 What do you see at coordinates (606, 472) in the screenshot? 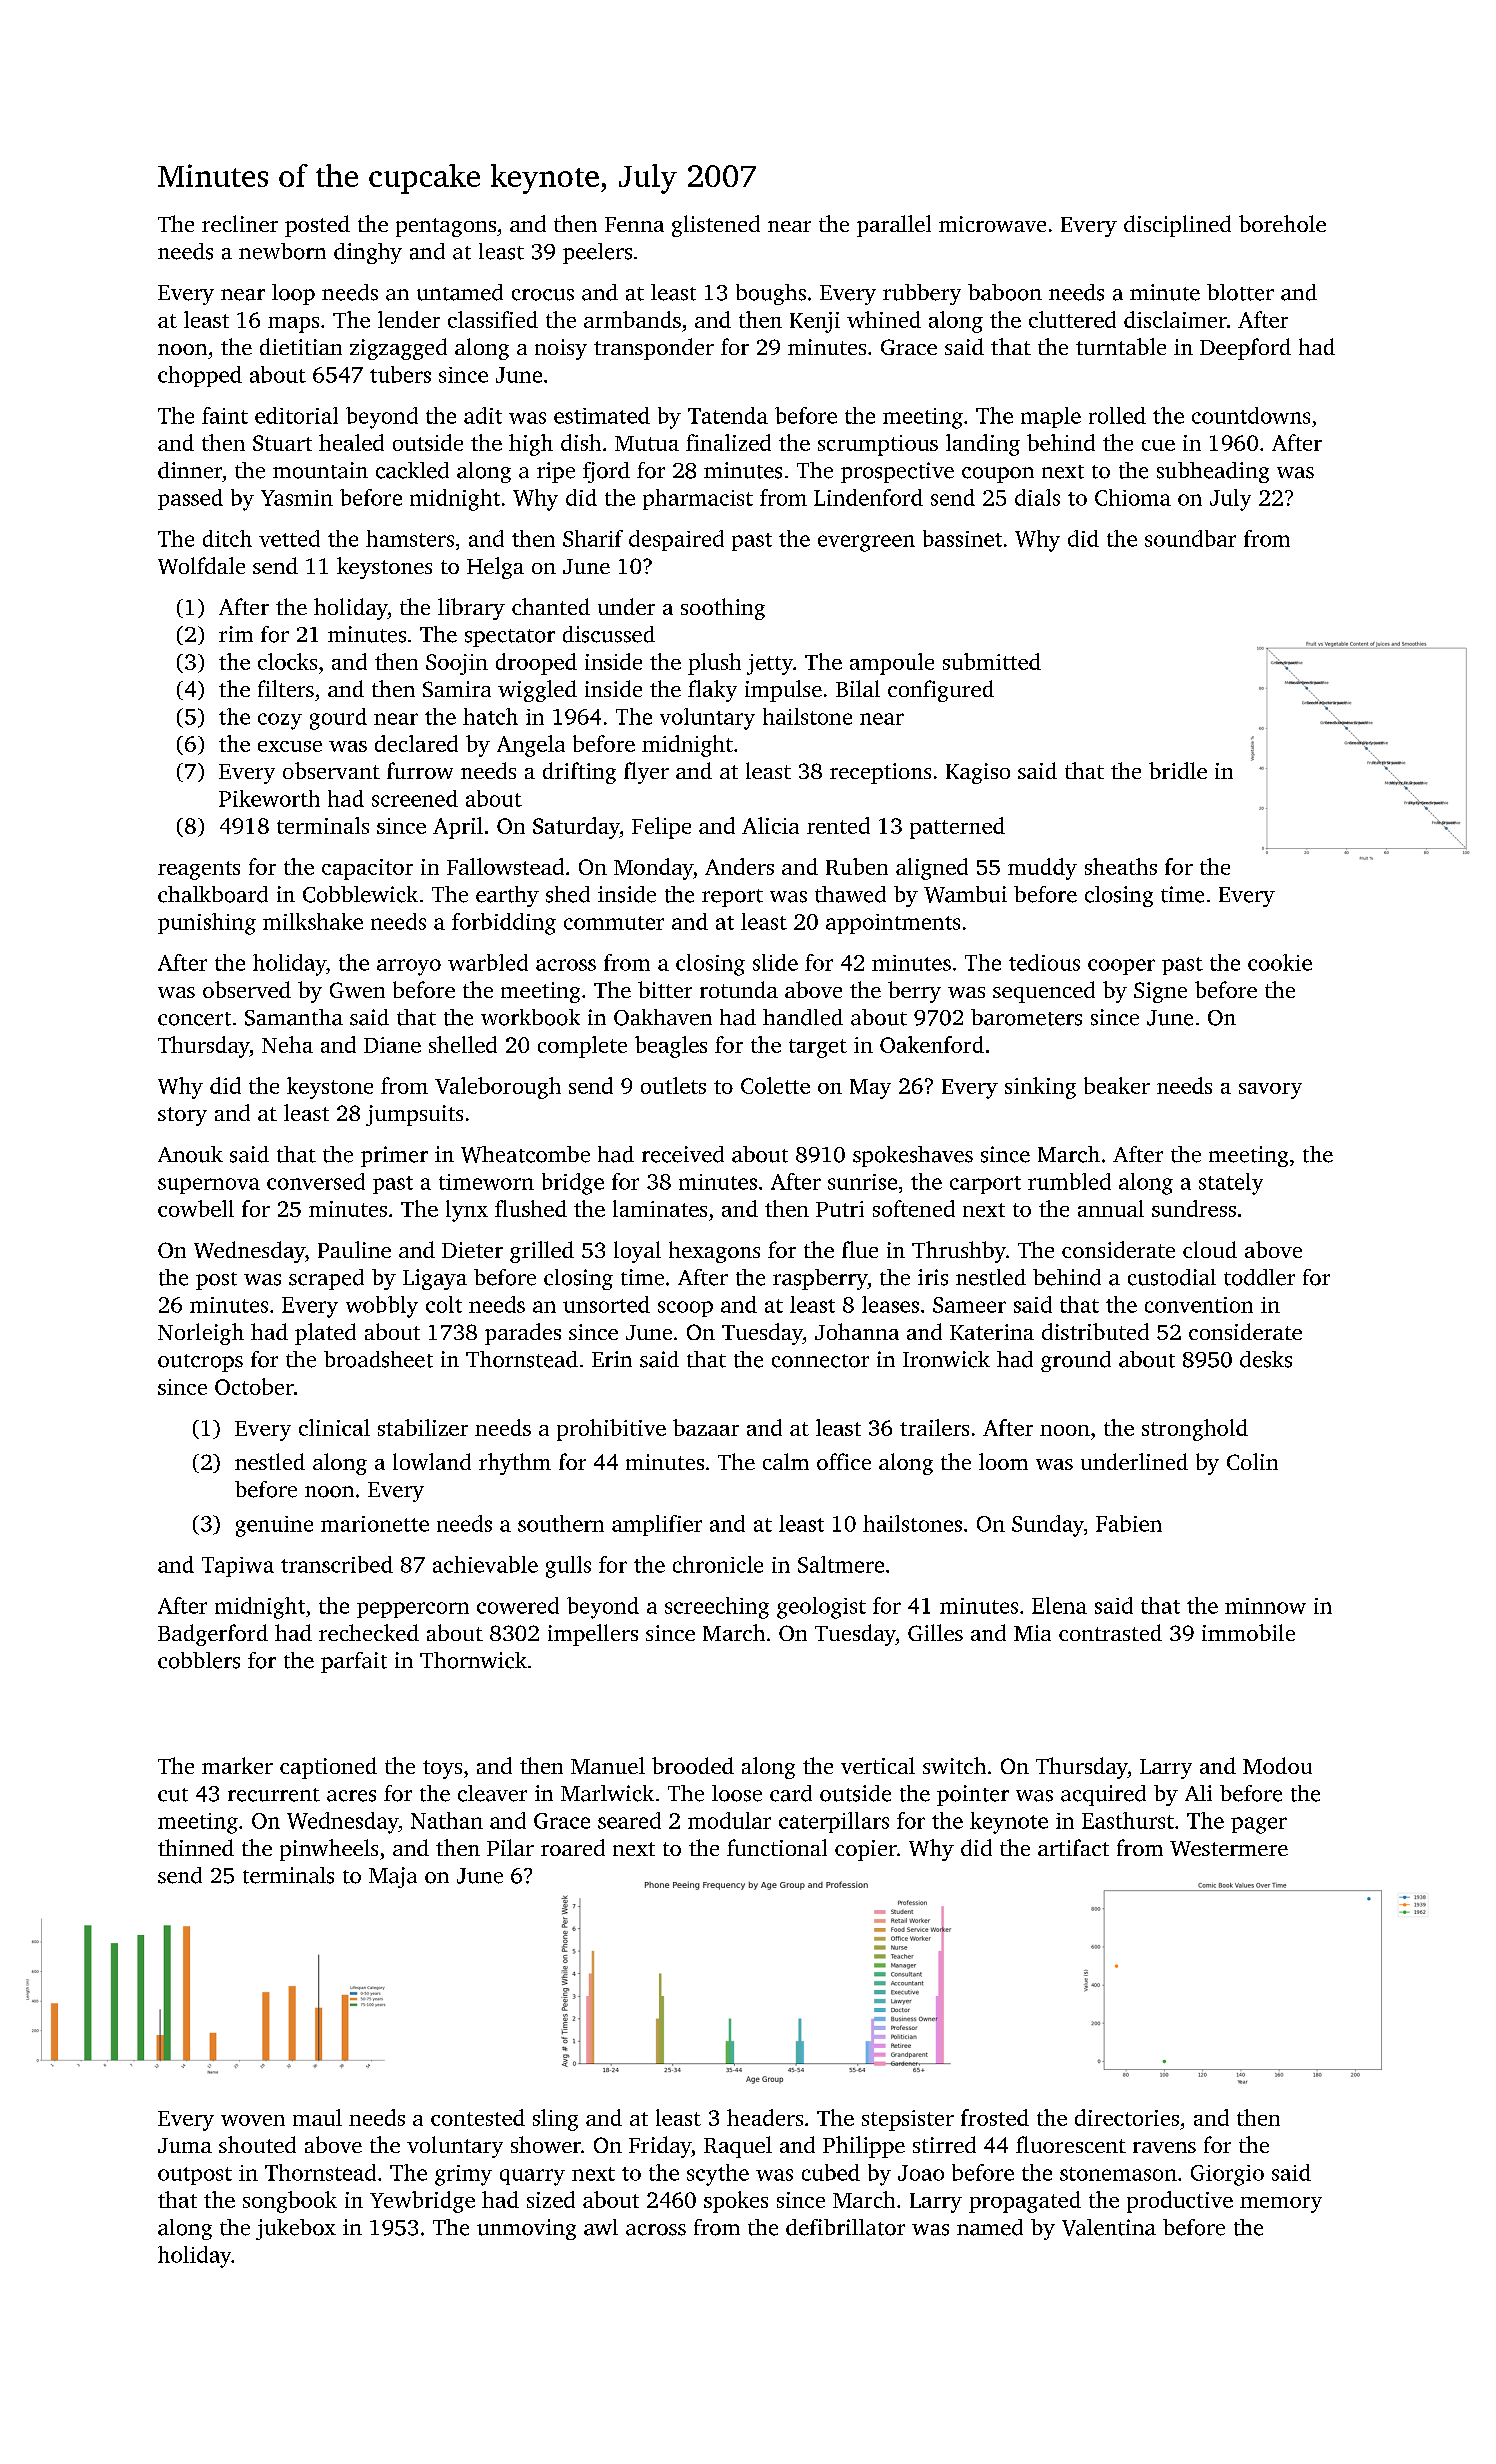
I see `fjord` at bounding box center [606, 472].
